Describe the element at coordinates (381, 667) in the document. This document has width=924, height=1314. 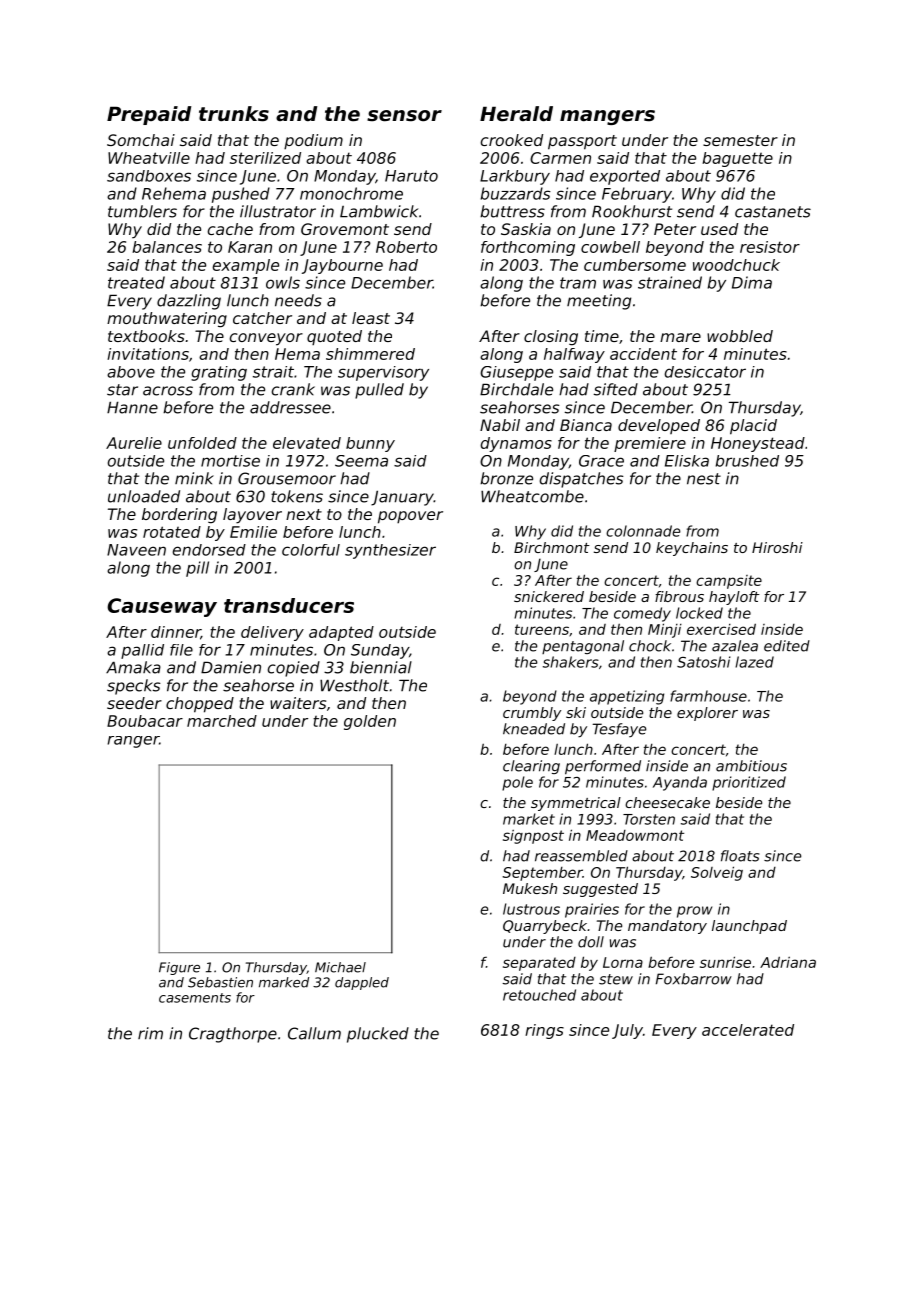
I see `biennial` at that location.
